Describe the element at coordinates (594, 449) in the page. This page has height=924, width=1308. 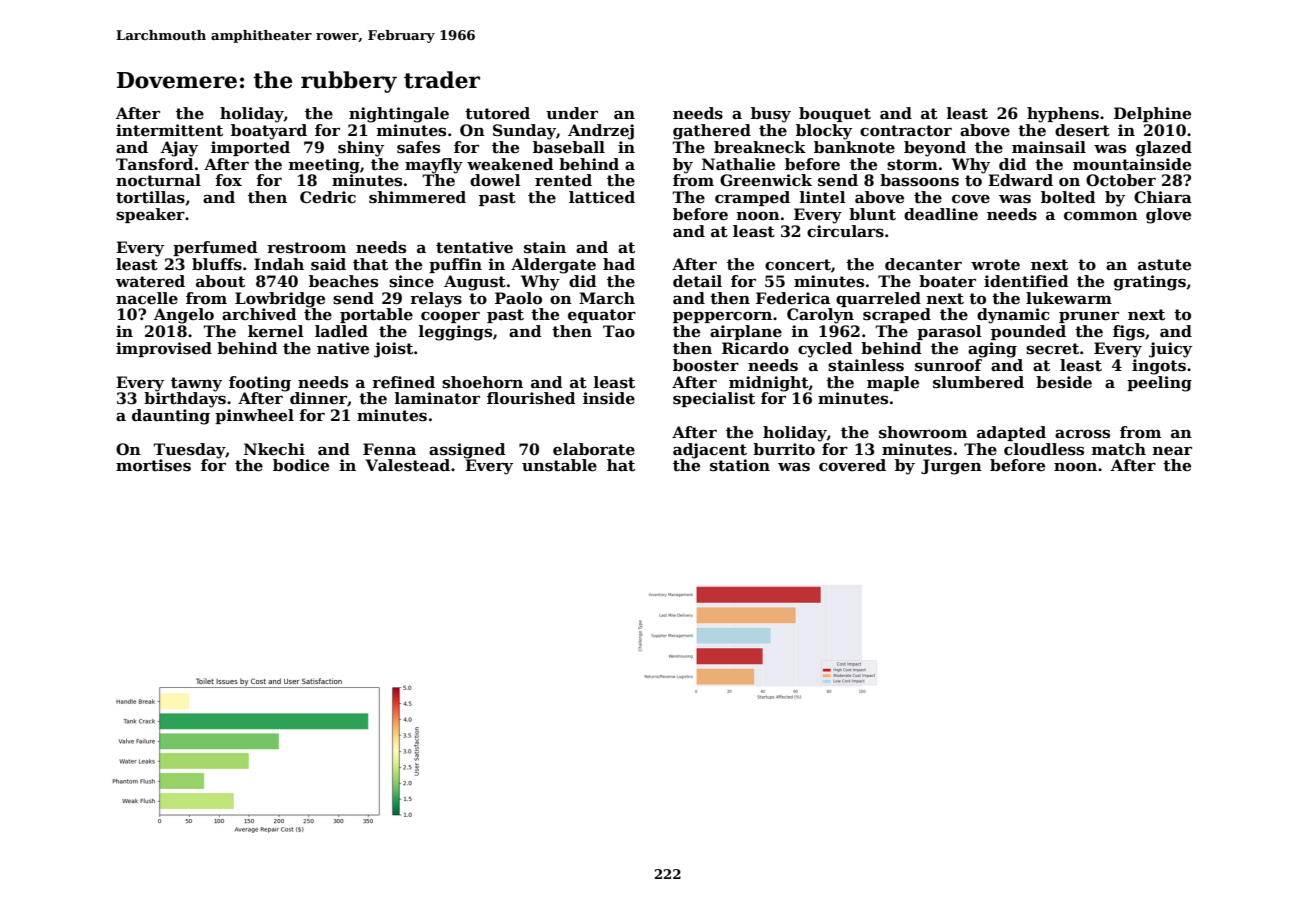
I see `elaborate` at that location.
